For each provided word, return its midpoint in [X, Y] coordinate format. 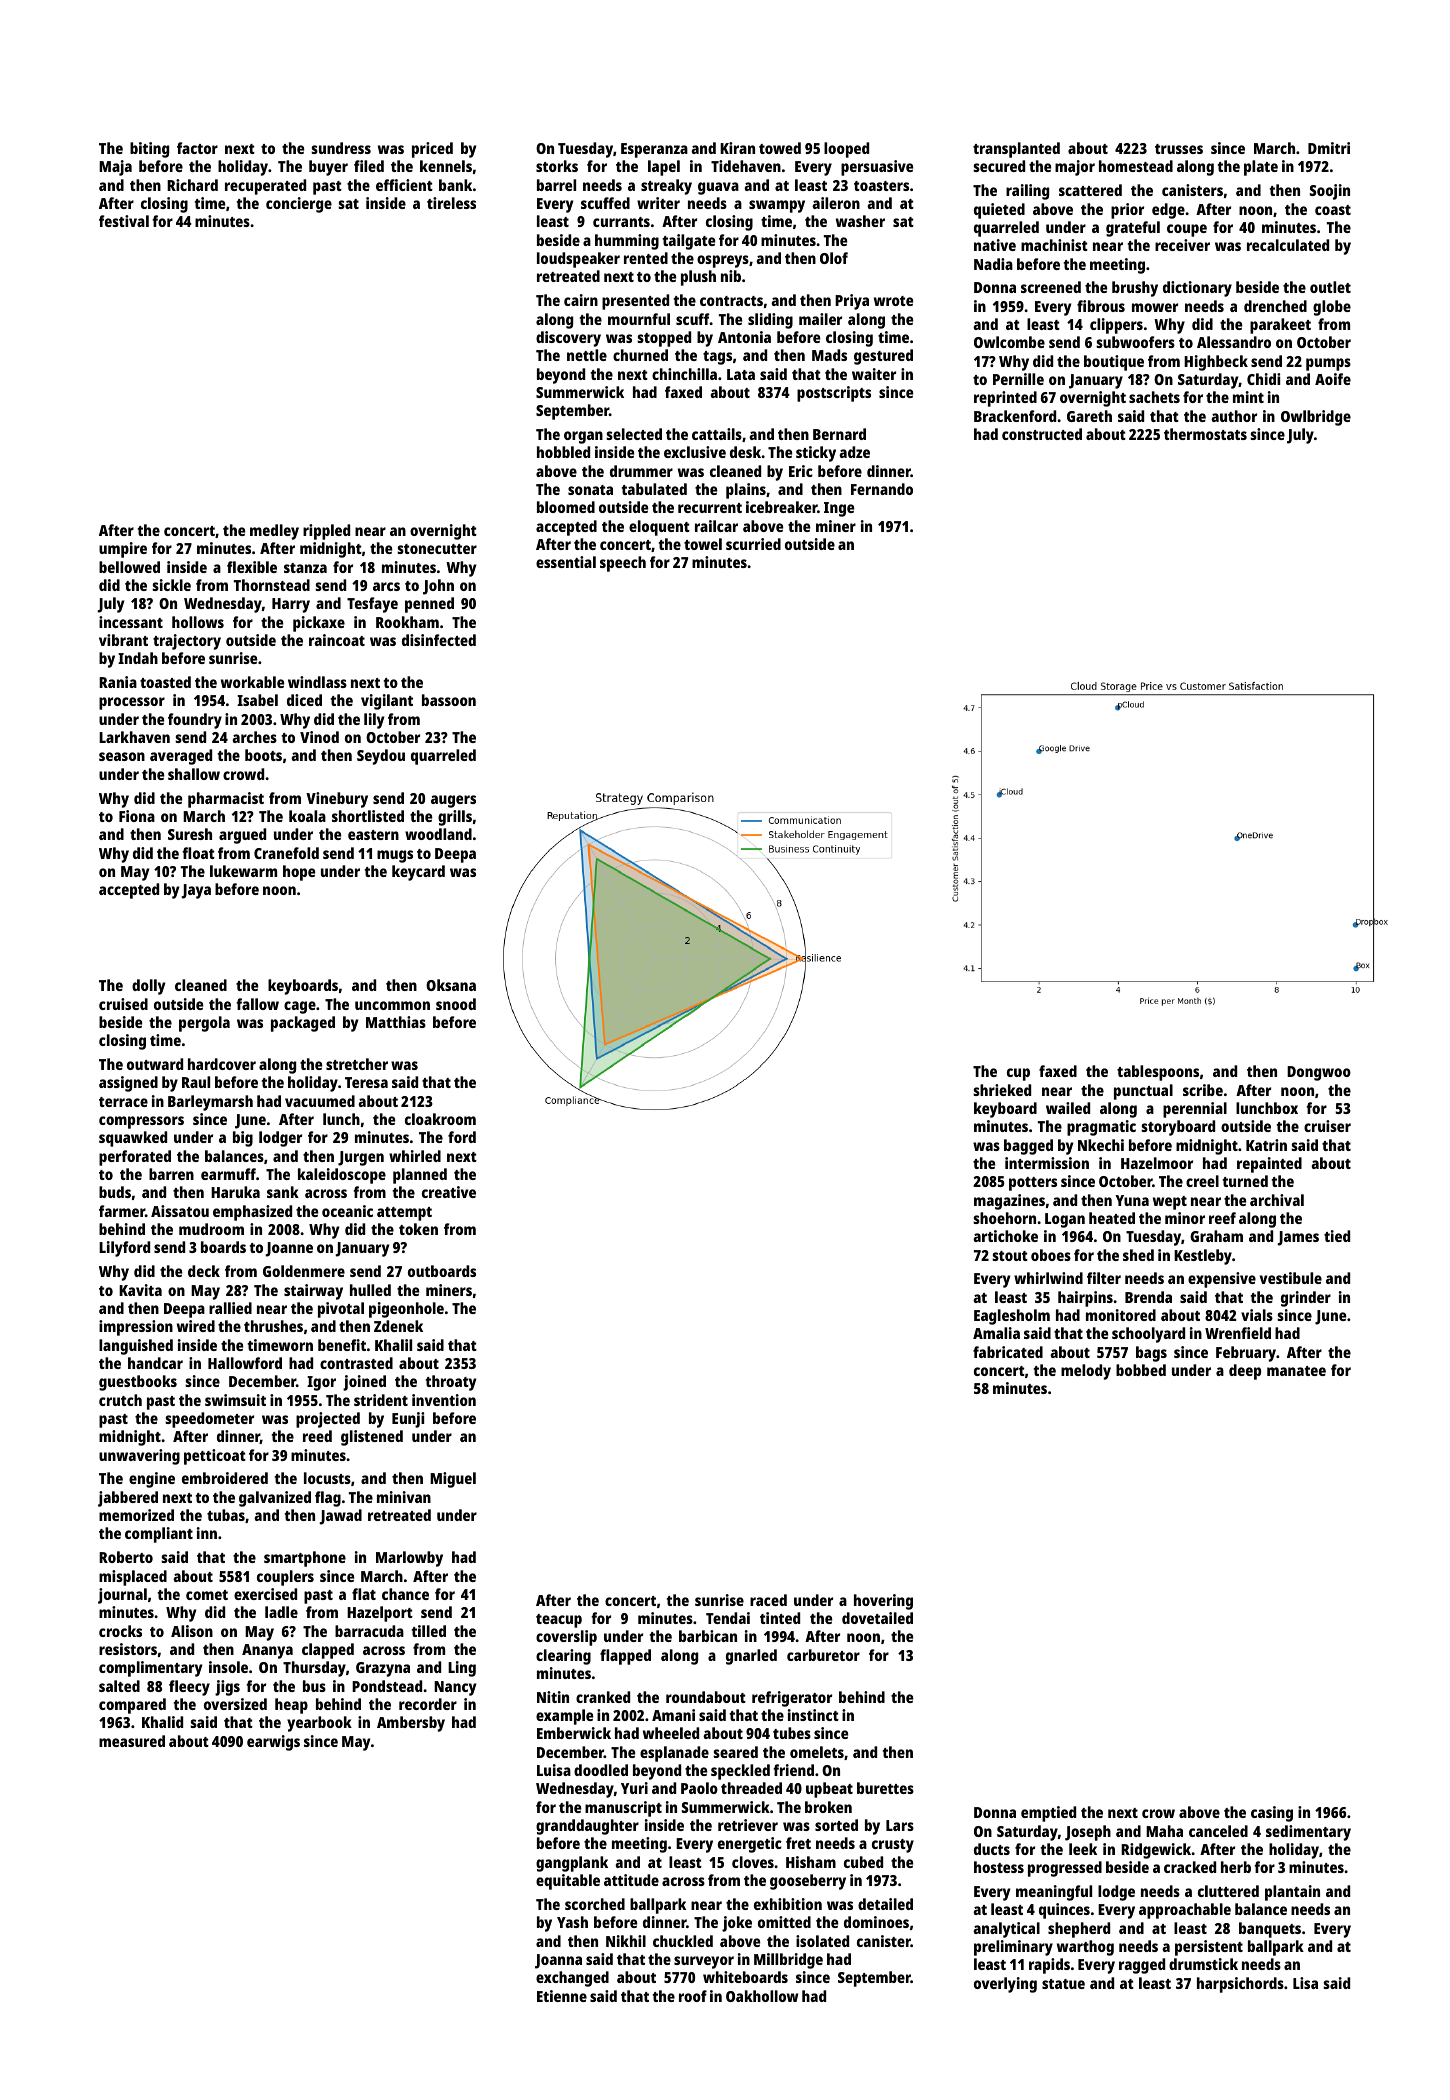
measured [132, 1741]
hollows [198, 622]
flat [364, 1594]
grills [455, 818]
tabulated [654, 489]
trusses [1179, 149]
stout [1010, 1256]
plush [698, 278]
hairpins [1085, 1299]
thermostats [1205, 434]
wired [196, 1326]
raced [768, 1600]
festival [124, 221]
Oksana [451, 985]
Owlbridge [1316, 418]
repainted [1269, 1165]
